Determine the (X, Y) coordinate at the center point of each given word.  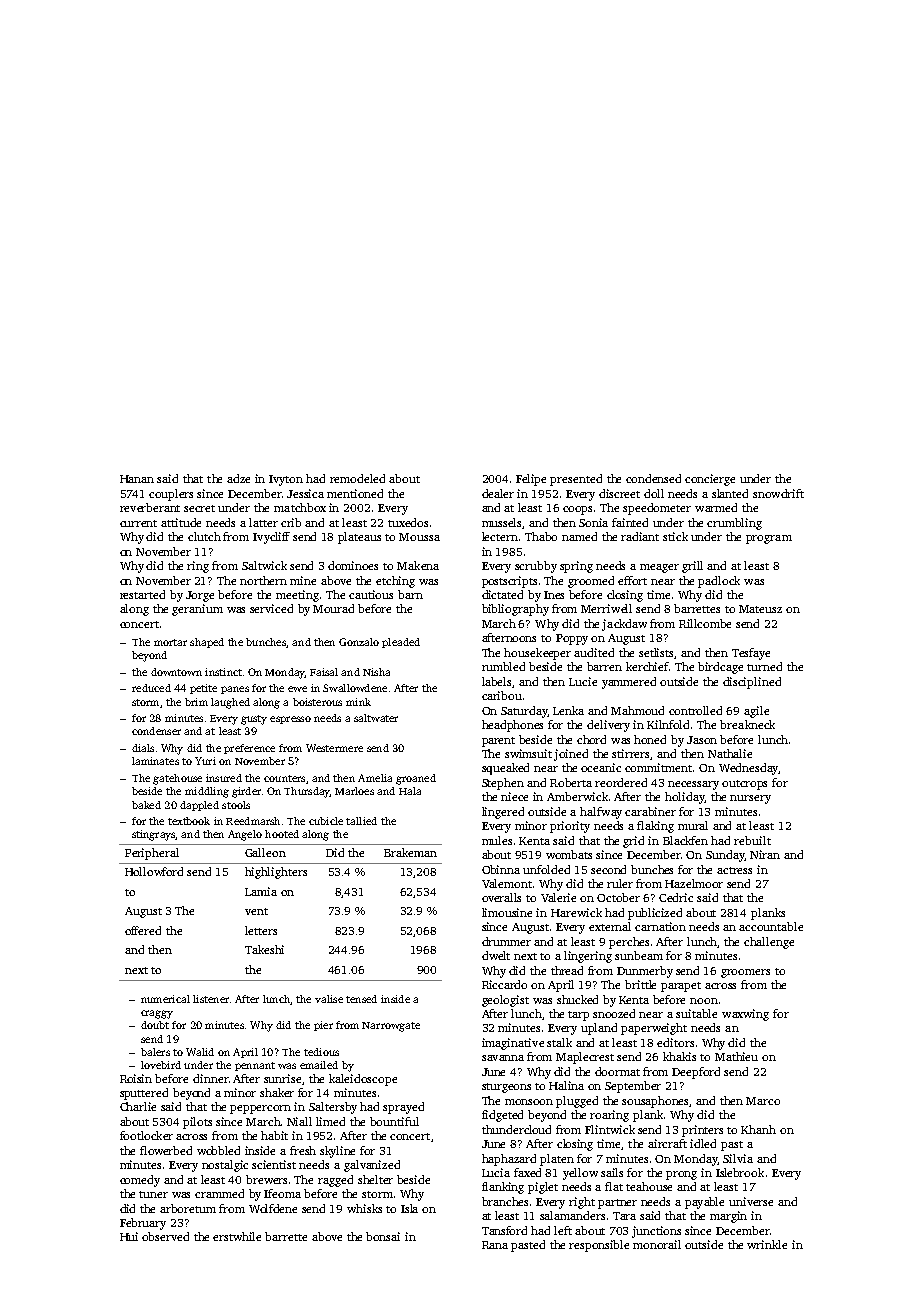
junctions (656, 1232)
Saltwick (264, 565)
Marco (763, 1101)
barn (410, 594)
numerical (165, 999)
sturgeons (506, 1088)
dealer (498, 493)
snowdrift (778, 493)
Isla (409, 1208)
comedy (140, 1181)
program (769, 539)
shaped (207, 643)
